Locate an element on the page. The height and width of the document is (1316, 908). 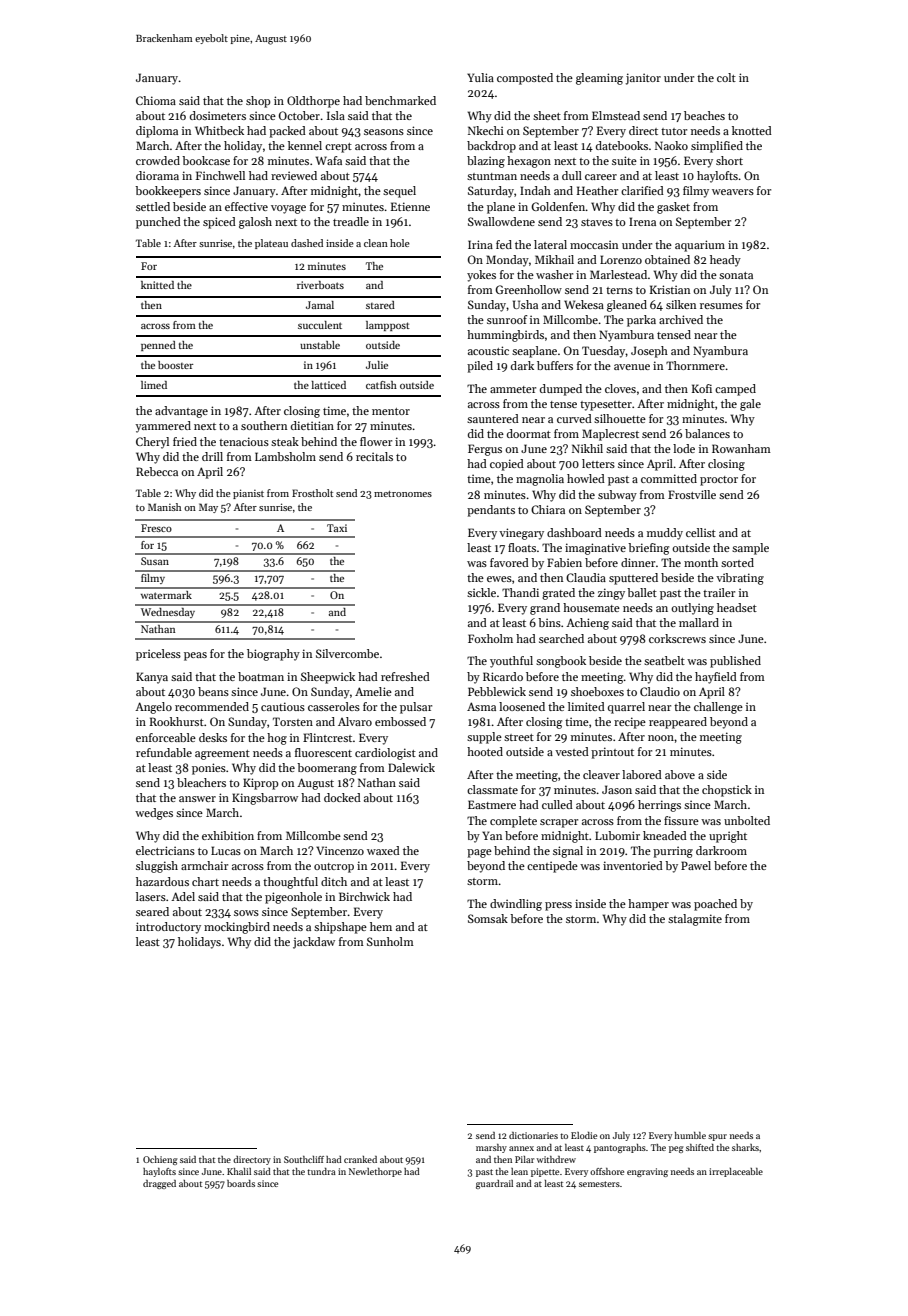
Yulia is located at coordinates (480, 77).
